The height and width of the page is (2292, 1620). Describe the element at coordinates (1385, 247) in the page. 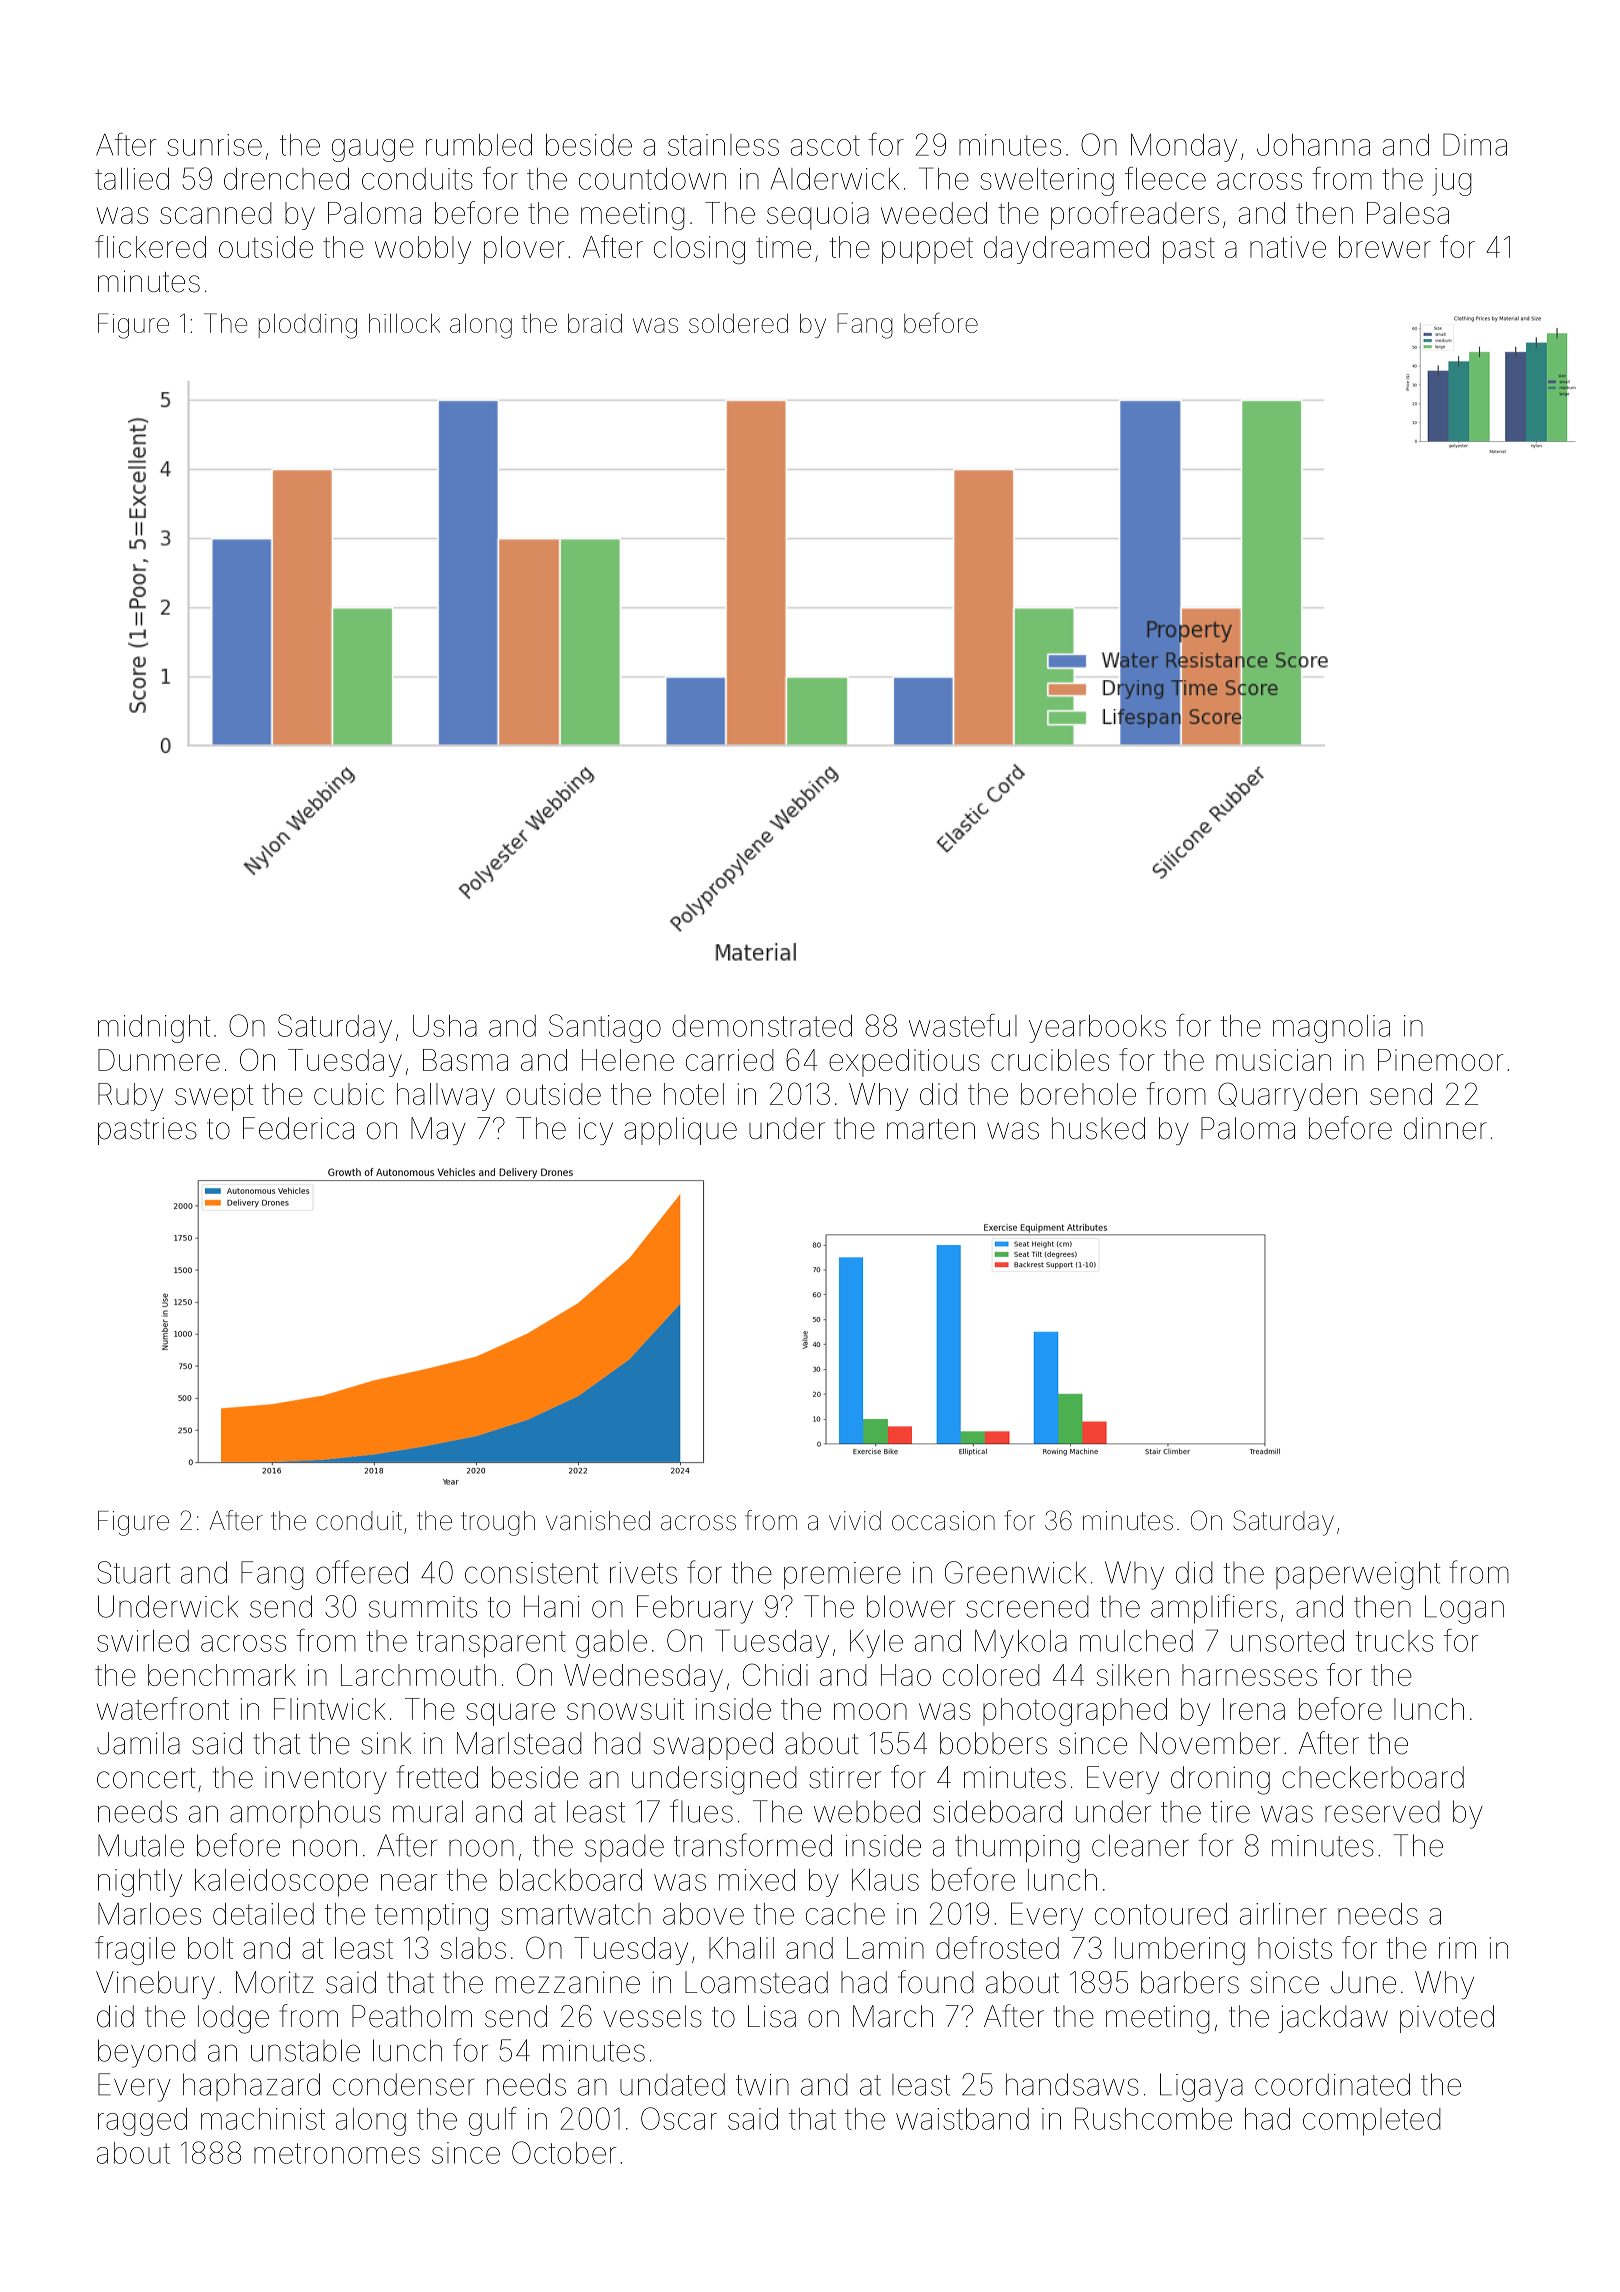

I see `brewer` at that location.
